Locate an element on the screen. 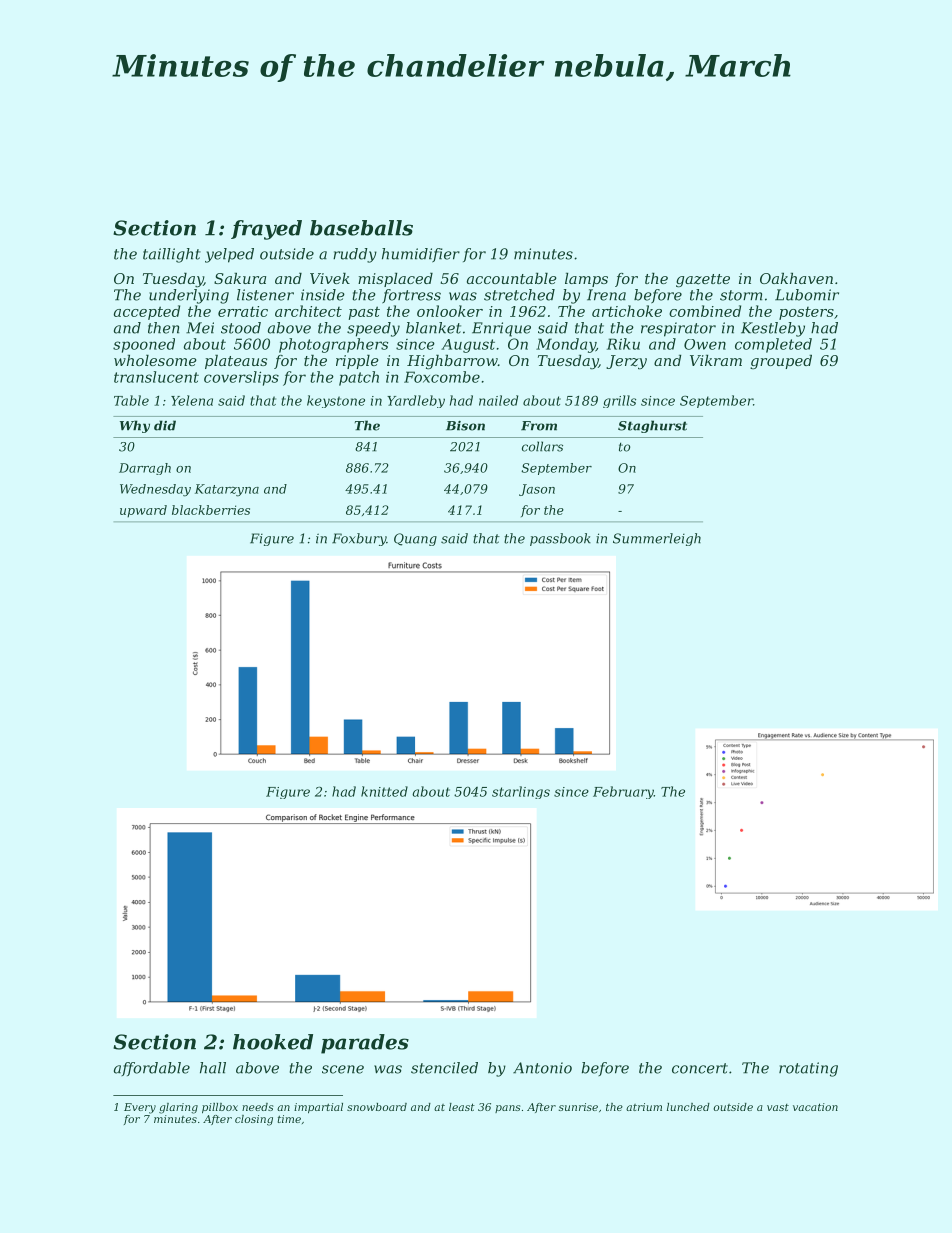 The height and width of the screenshot is (1233, 952). blackberries is located at coordinates (211, 510).
